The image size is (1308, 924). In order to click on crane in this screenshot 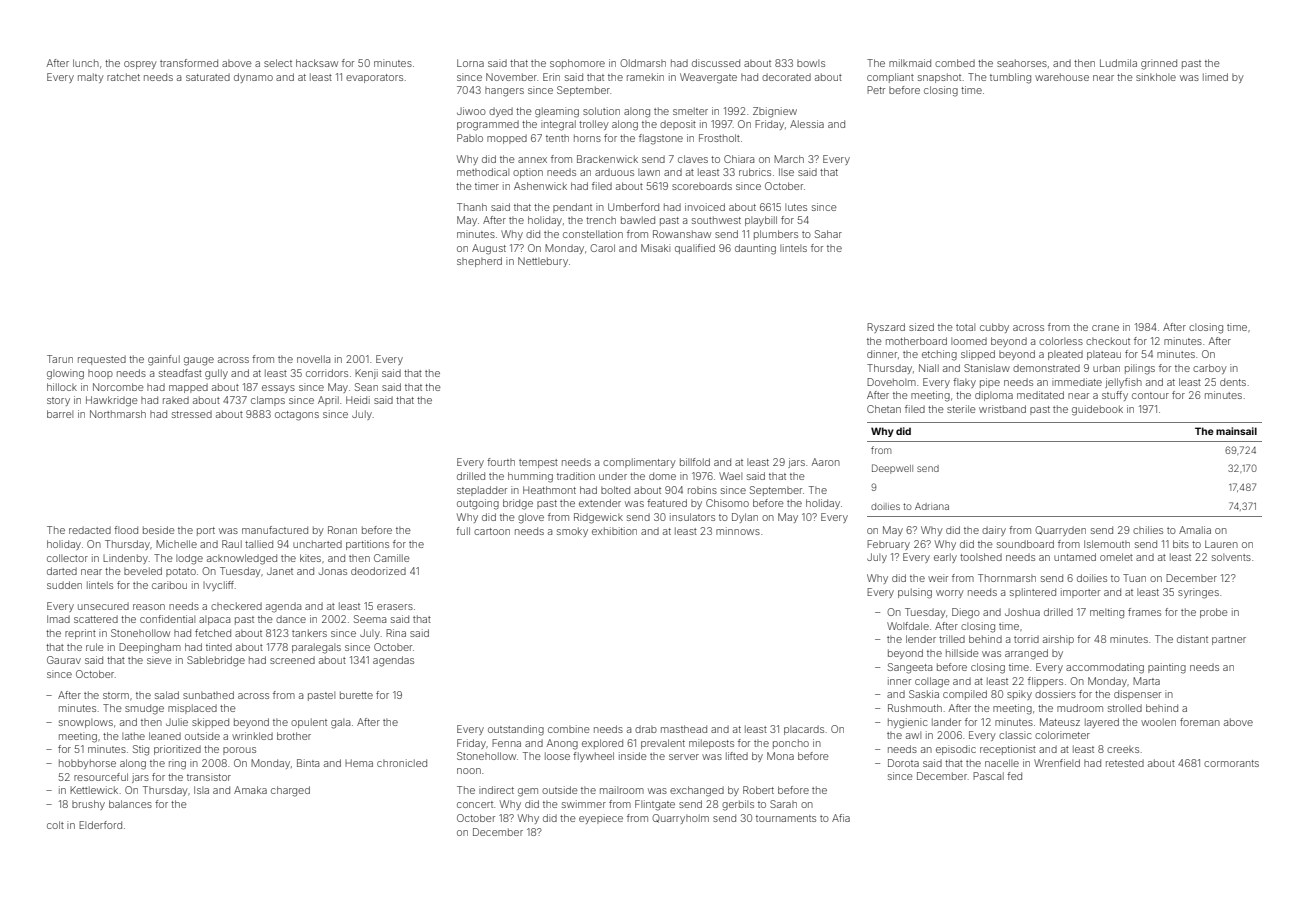, I will do `click(1105, 328)`.
